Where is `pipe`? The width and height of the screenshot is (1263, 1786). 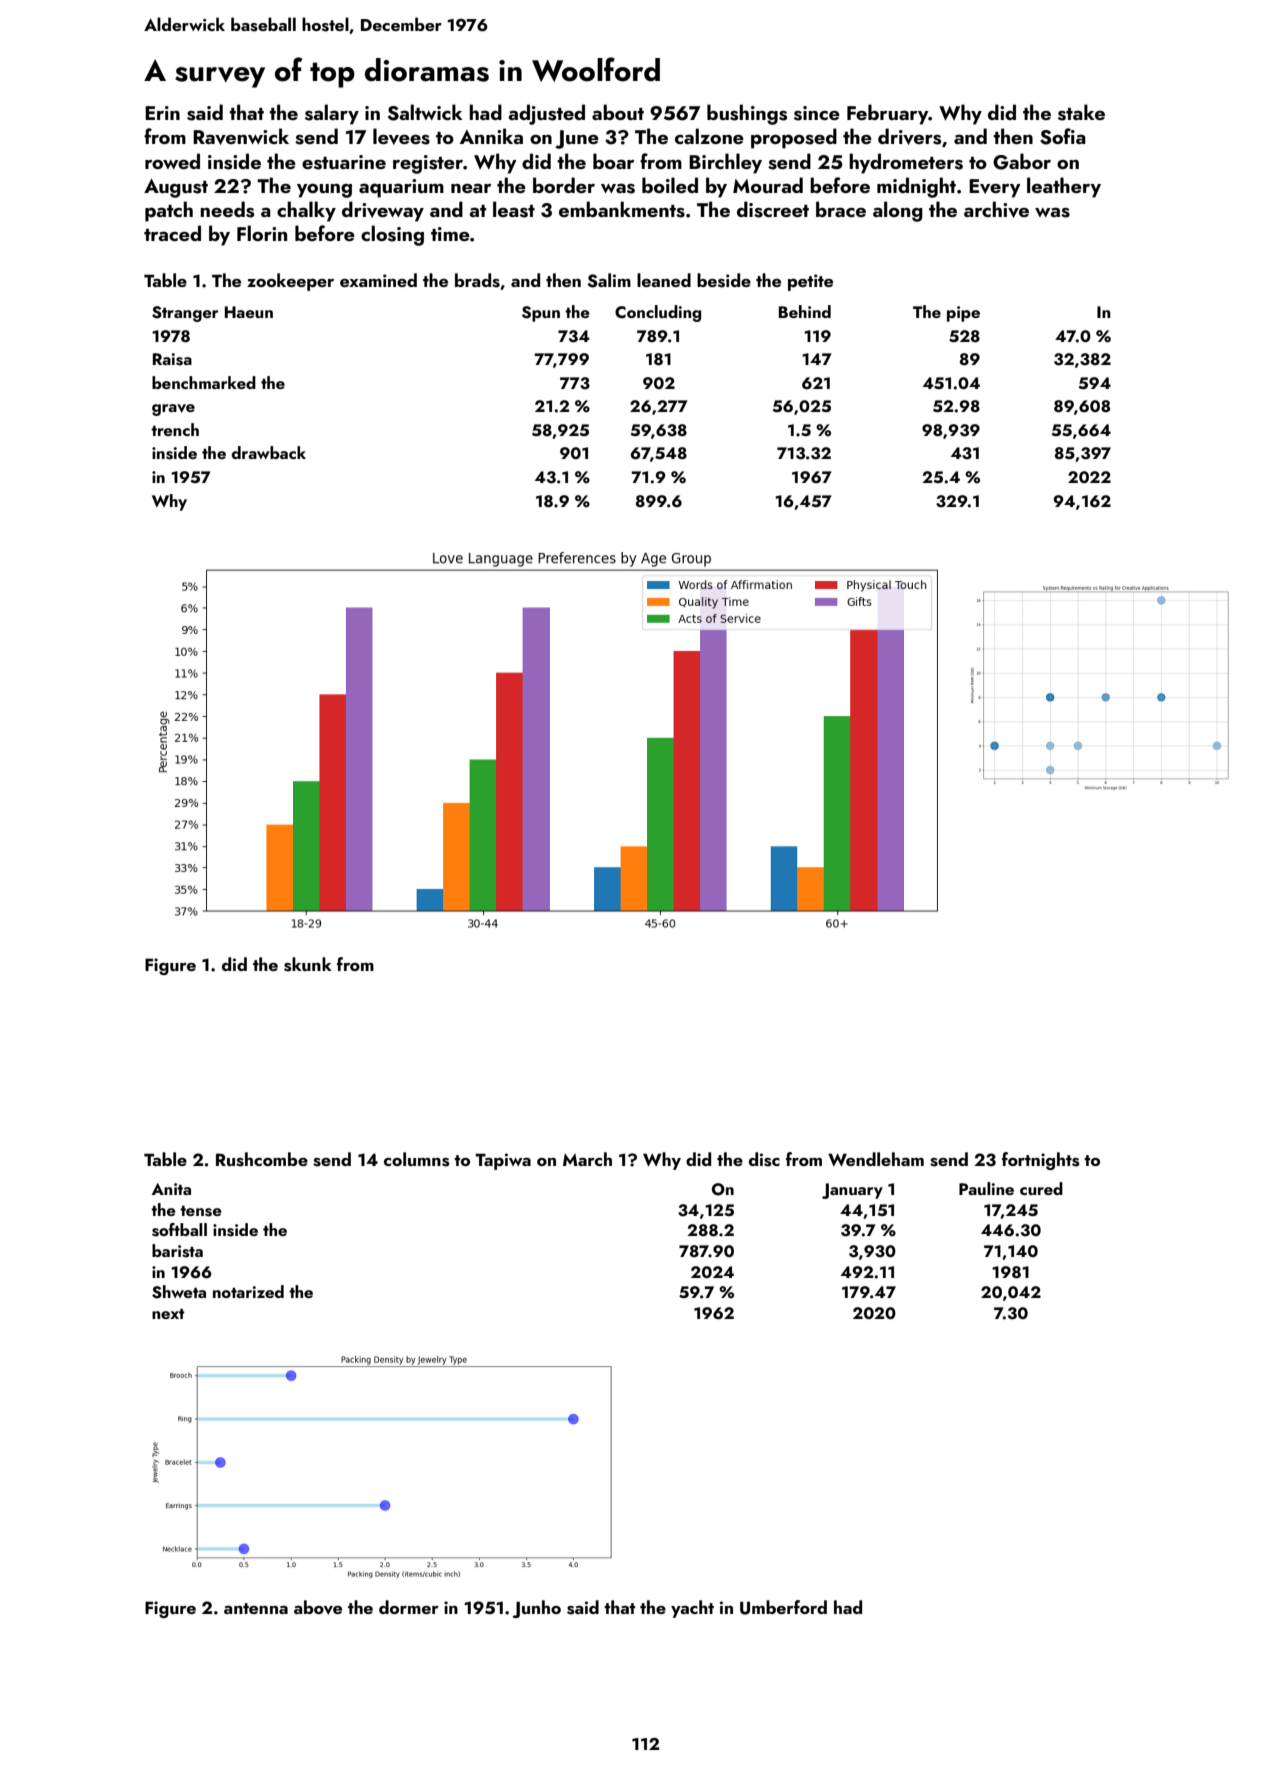 pipe is located at coordinates (963, 314).
